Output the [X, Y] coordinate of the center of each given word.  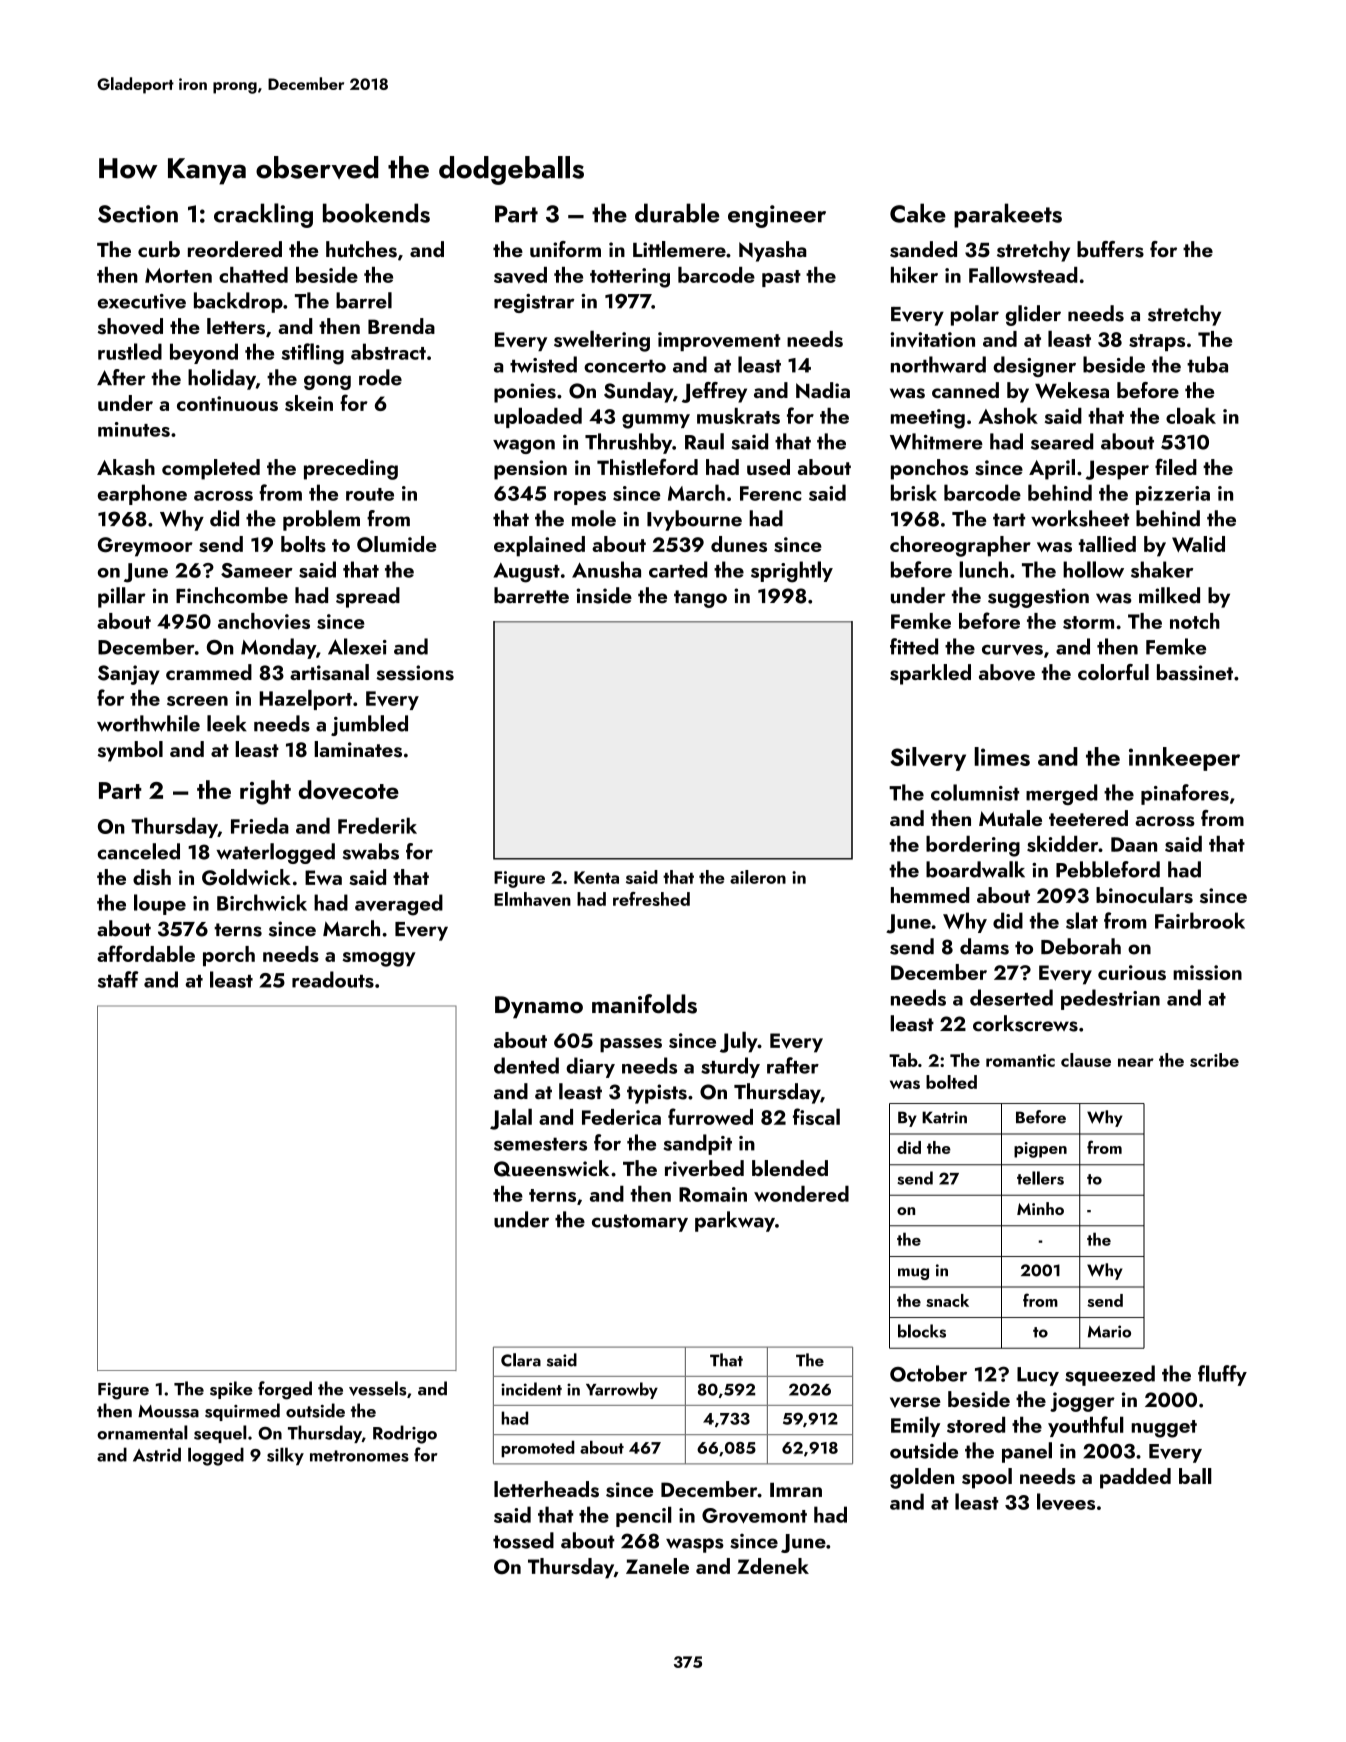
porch [229, 956]
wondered [801, 1193]
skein [309, 403]
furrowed [710, 1116]
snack [947, 1300]
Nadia [823, 390]
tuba [1207, 364]
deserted [1011, 997]
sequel [220, 1434]
